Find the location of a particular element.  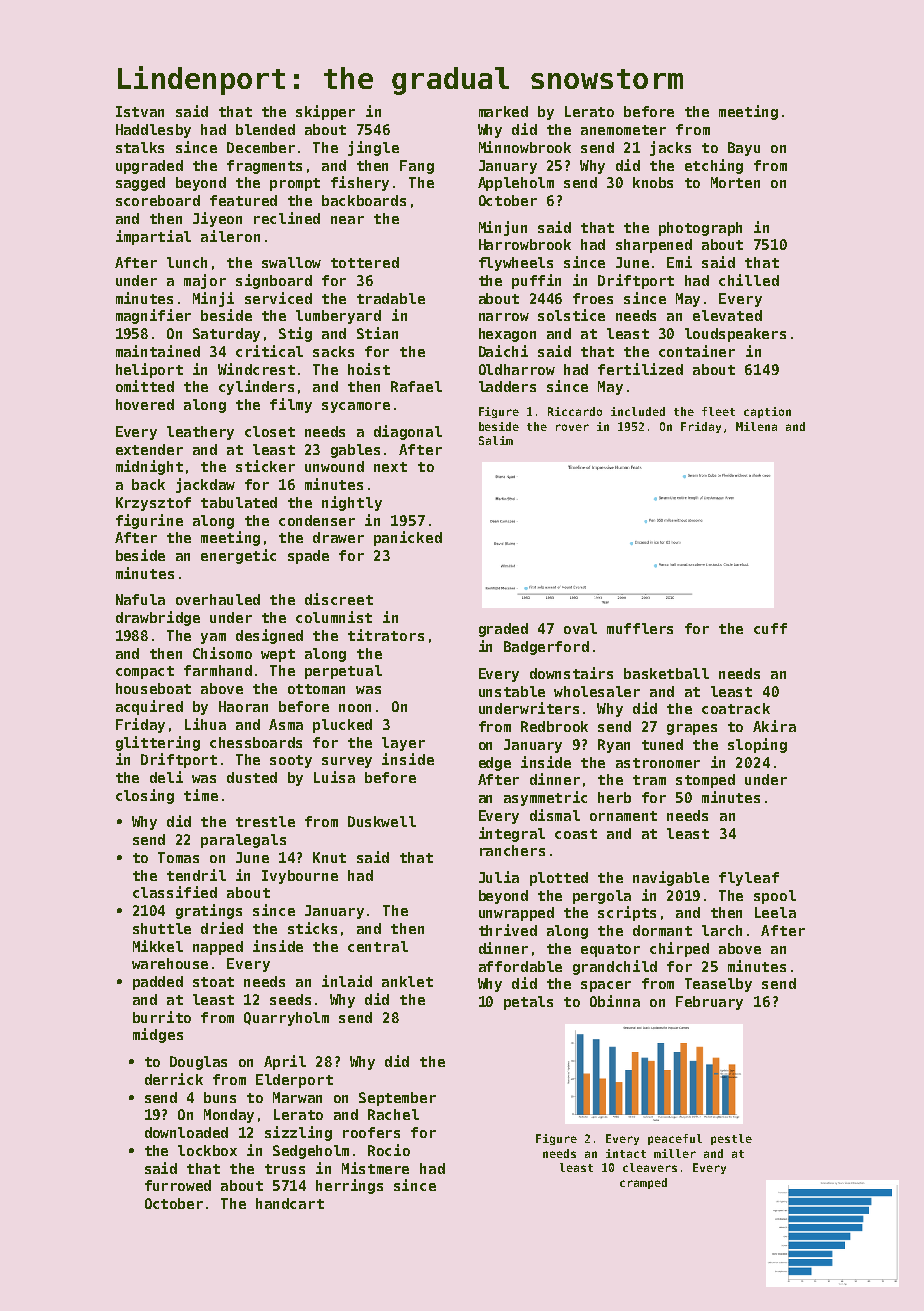

caption is located at coordinates (767, 412).
